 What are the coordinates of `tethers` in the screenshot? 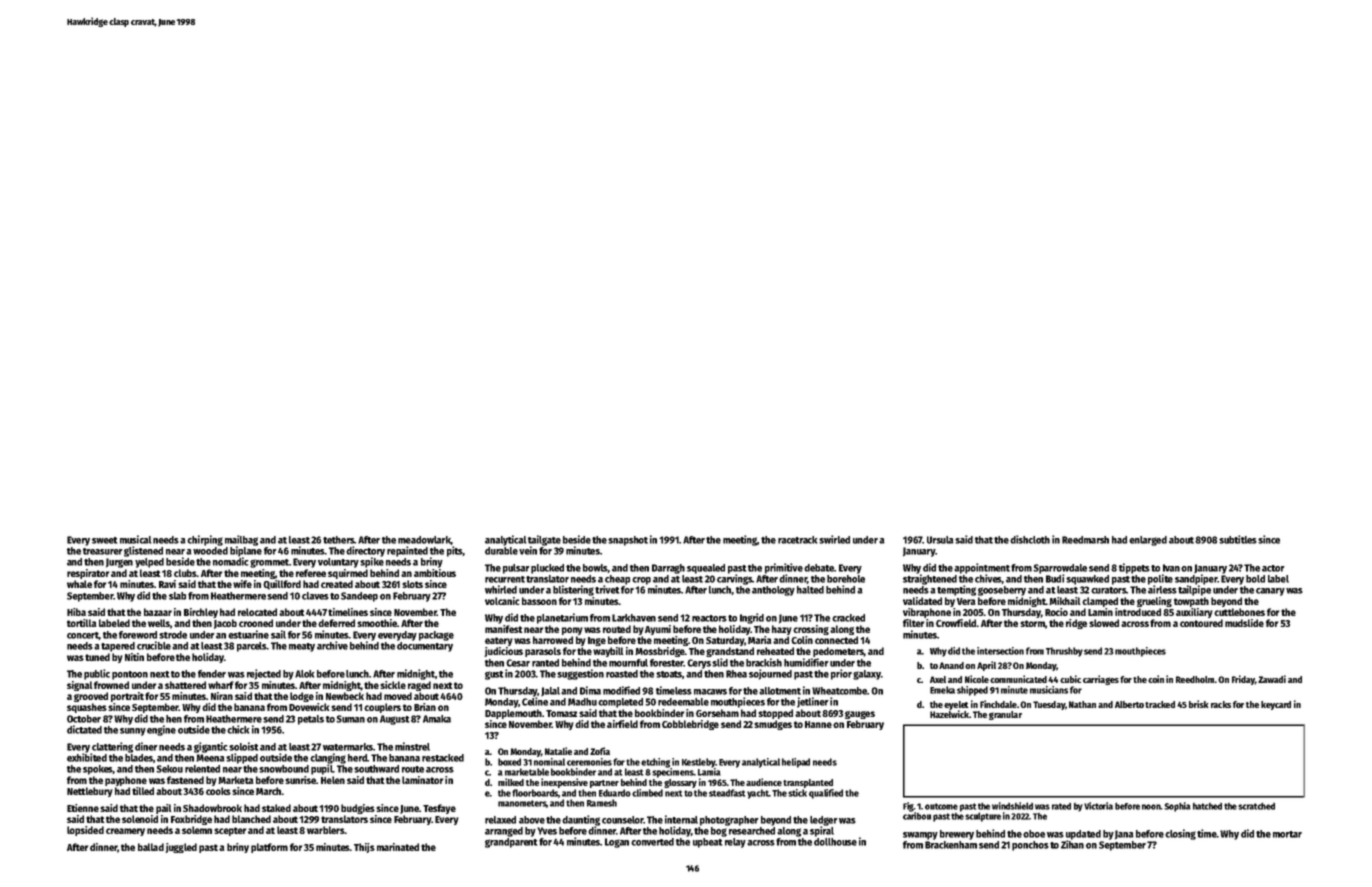 It's located at (338, 540).
